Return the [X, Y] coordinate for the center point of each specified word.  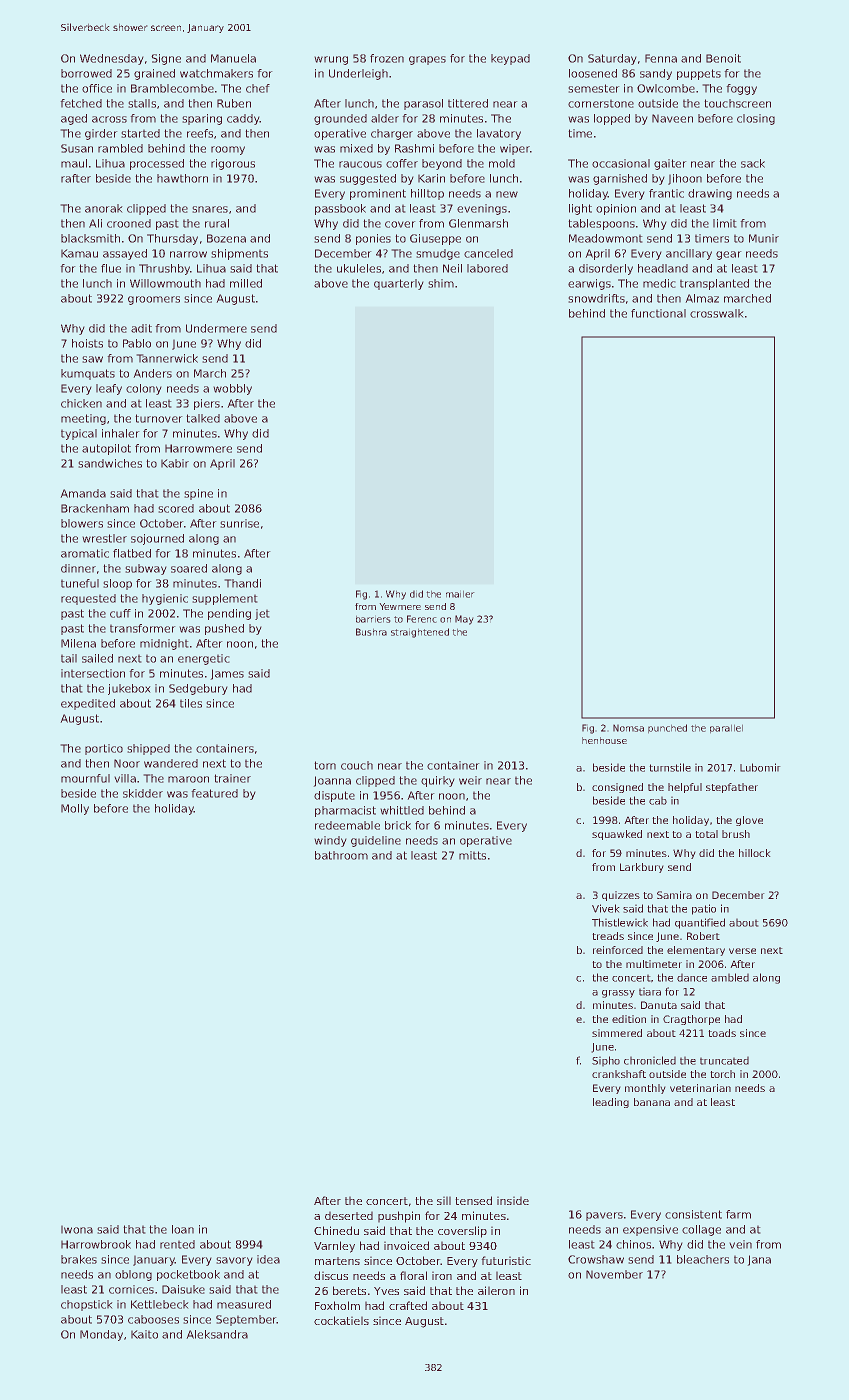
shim [441, 283]
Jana [759, 1260]
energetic [203, 659]
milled [246, 283]
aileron [496, 1290]
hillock [754, 853]
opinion [616, 209]
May [464, 620]
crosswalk [716, 313]
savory [234, 1261]
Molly [75, 809]
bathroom [341, 855]
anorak [103, 208]
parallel [726, 729]
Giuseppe [435, 239]
